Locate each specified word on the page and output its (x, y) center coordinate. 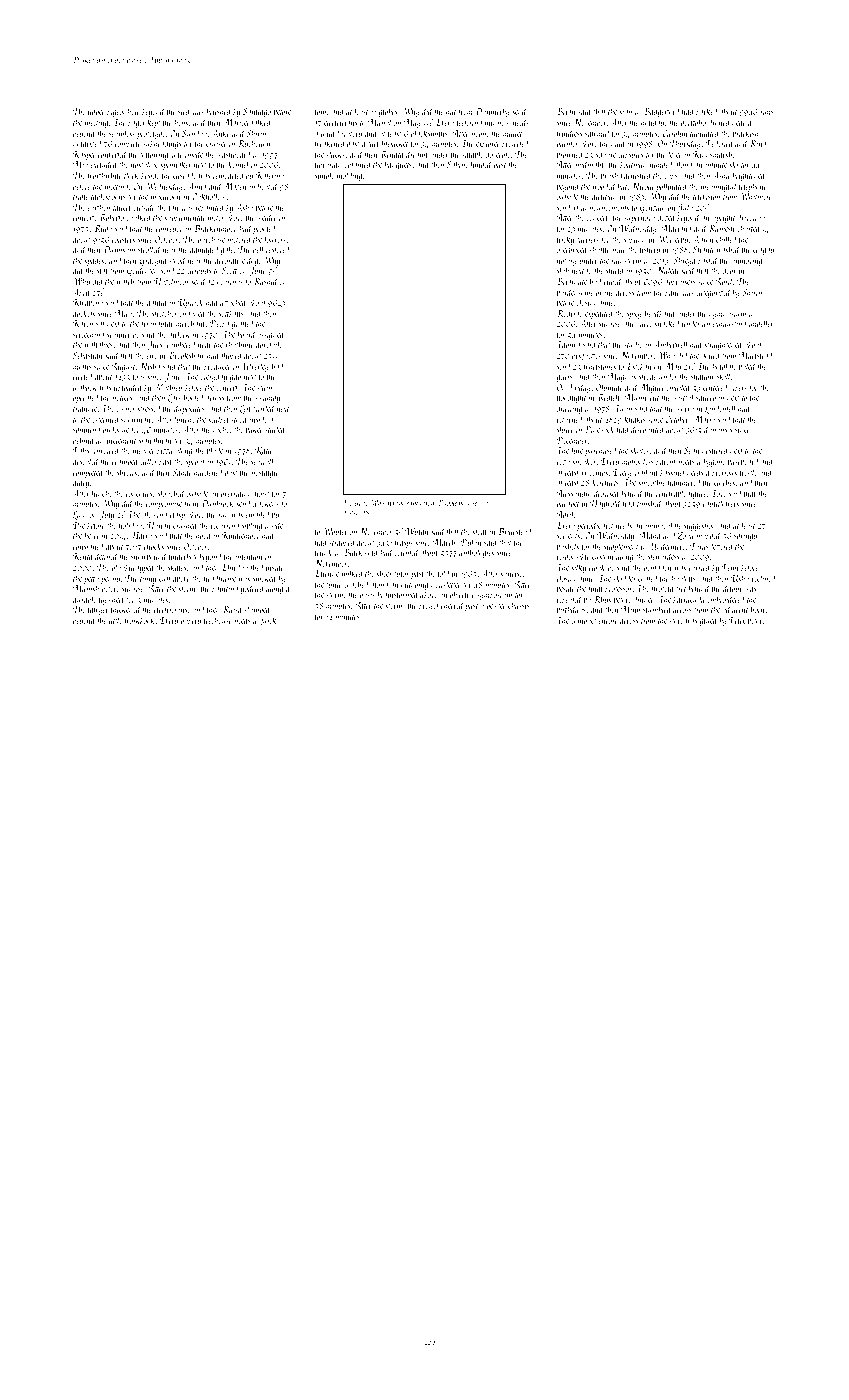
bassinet (672, 472)
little (115, 620)
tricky (565, 240)
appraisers (680, 283)
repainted (210, 208)
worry (685, 410)
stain (264, 387)
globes (388, 112)
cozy (563, 463)
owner (126, 409)
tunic (334, 584)
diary (81, 483)
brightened (749, 176)
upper (96, 113)
